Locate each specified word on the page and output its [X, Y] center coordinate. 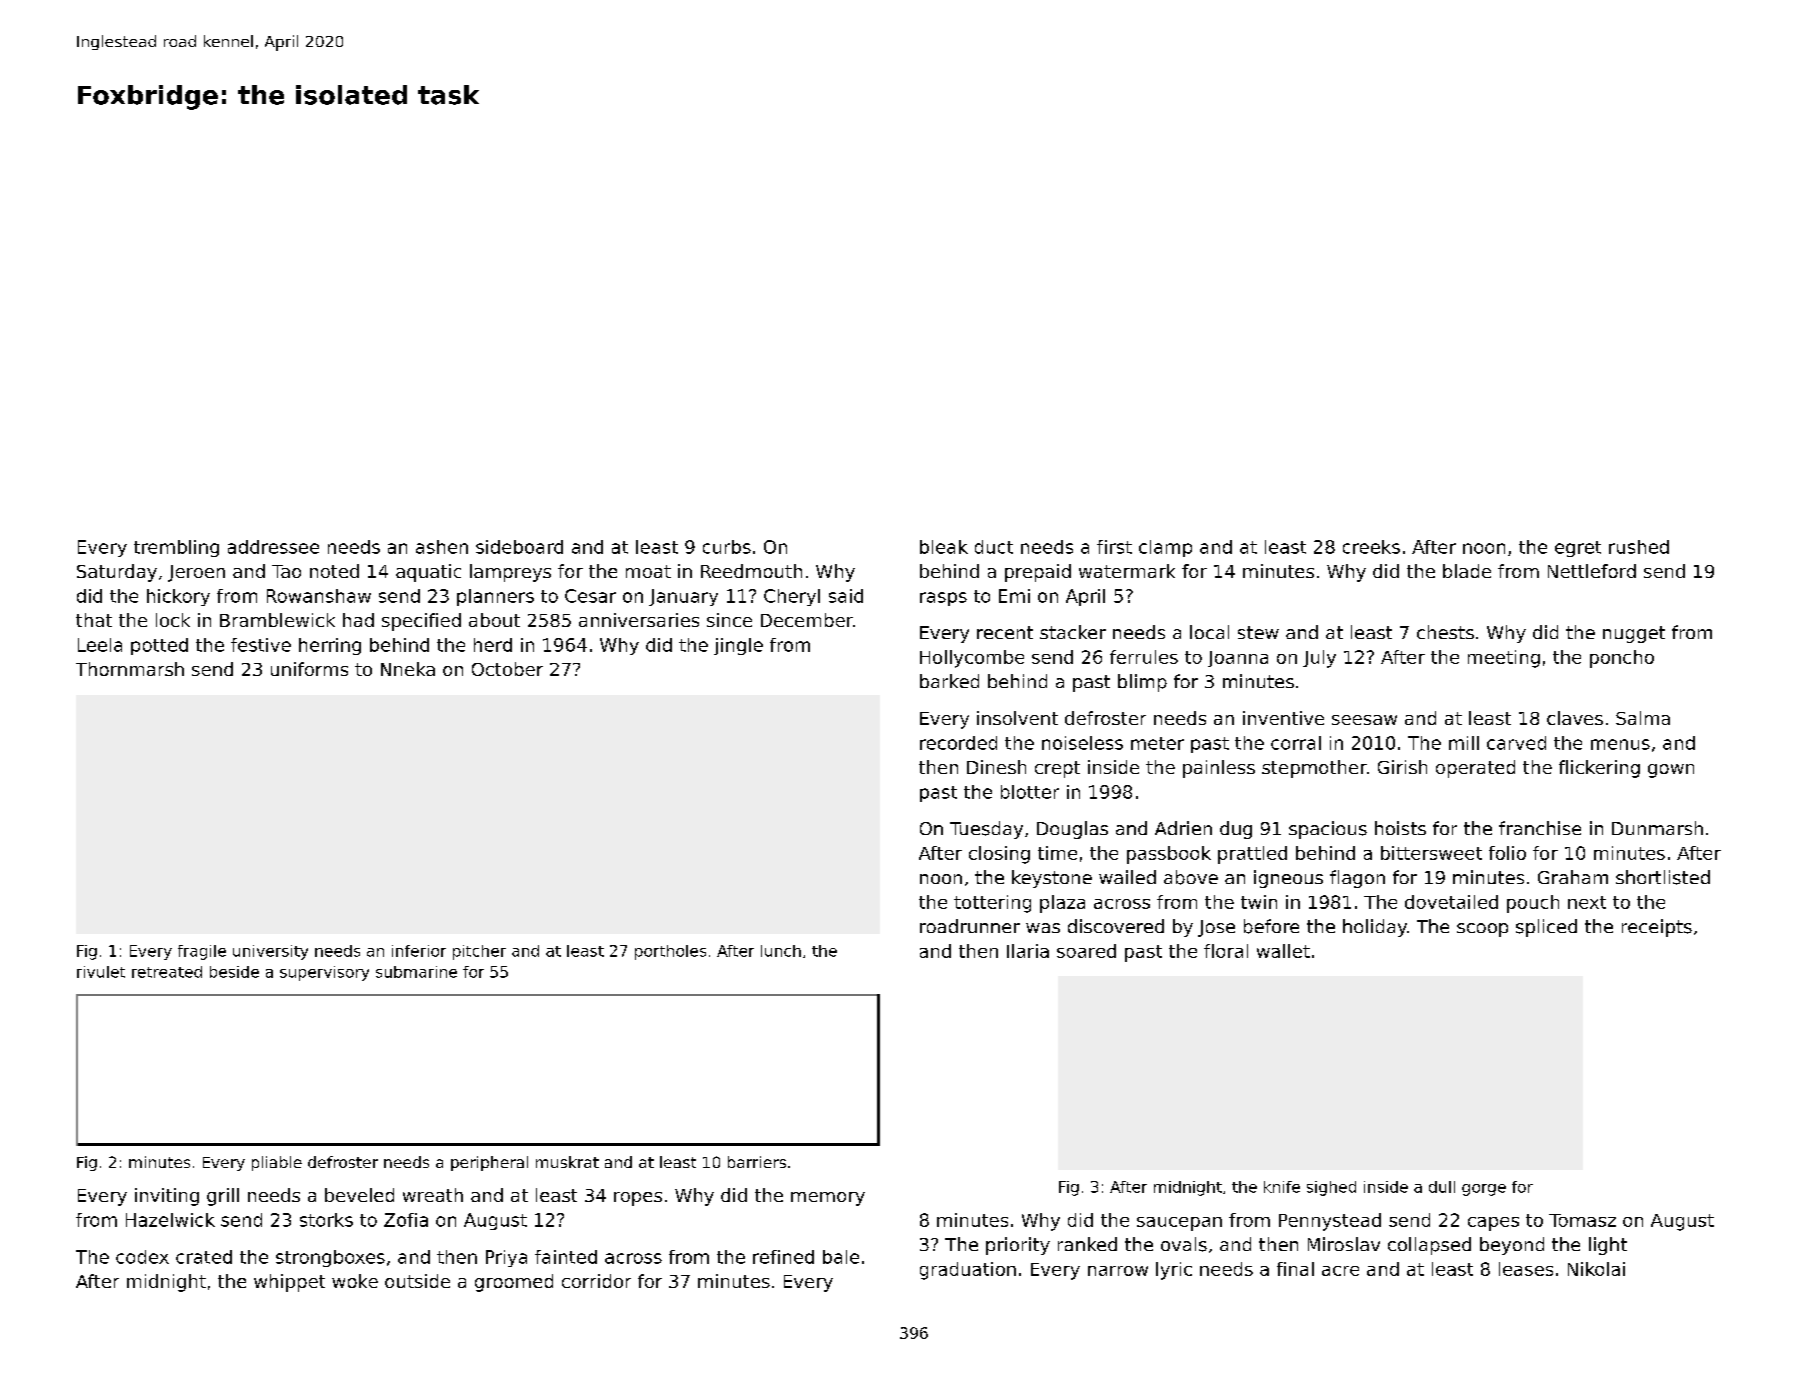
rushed [1639, 547]
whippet [289, 1283]
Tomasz [1582, 1220]
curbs [727, 547]
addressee [273, 547]
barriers [757, 1162]
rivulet [101, 972]
